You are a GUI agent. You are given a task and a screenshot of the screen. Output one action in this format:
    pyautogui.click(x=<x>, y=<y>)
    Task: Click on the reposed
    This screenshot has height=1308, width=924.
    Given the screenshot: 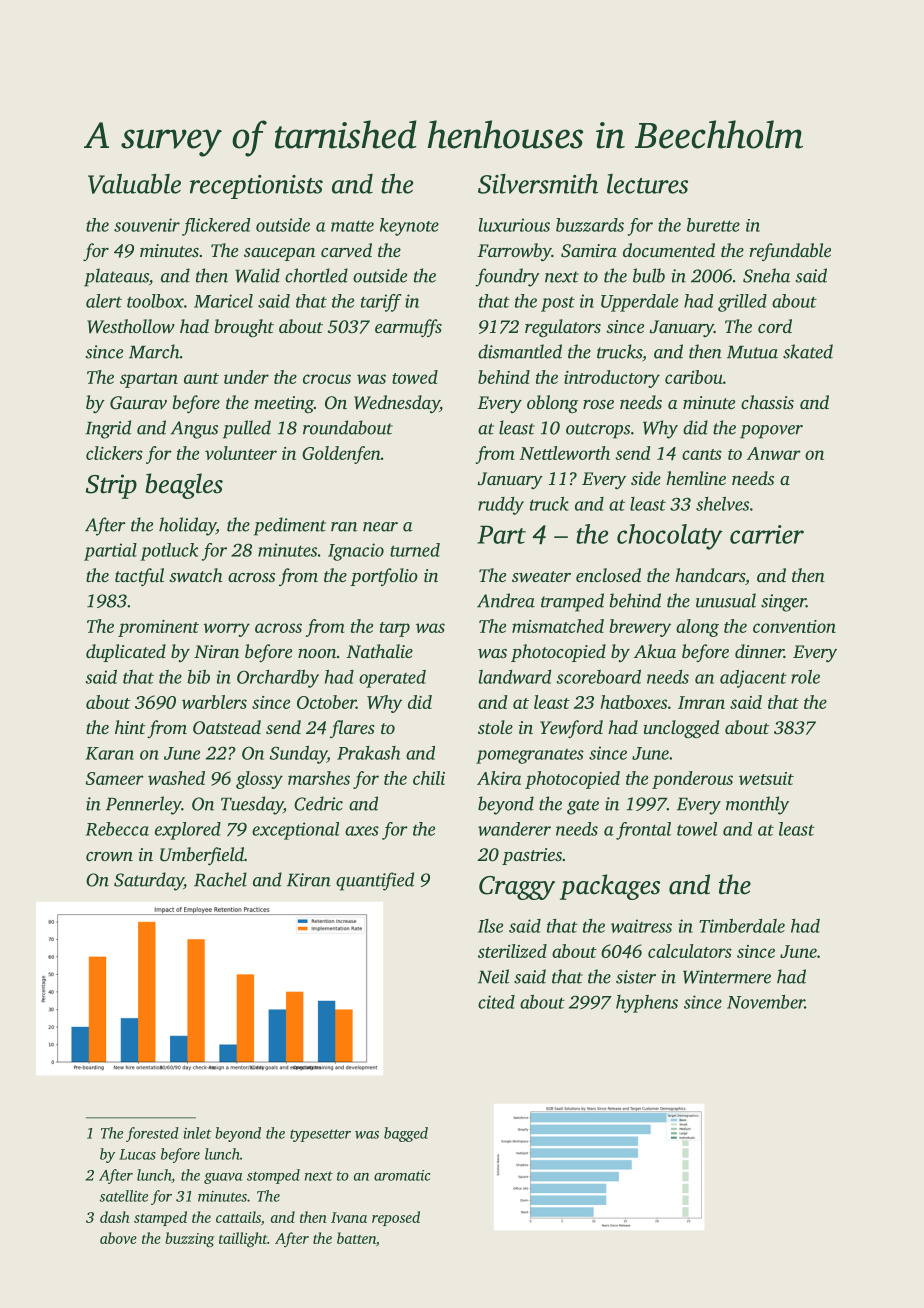 What is the action you would take?
    pyautogui.click(x=396, y=1218)
